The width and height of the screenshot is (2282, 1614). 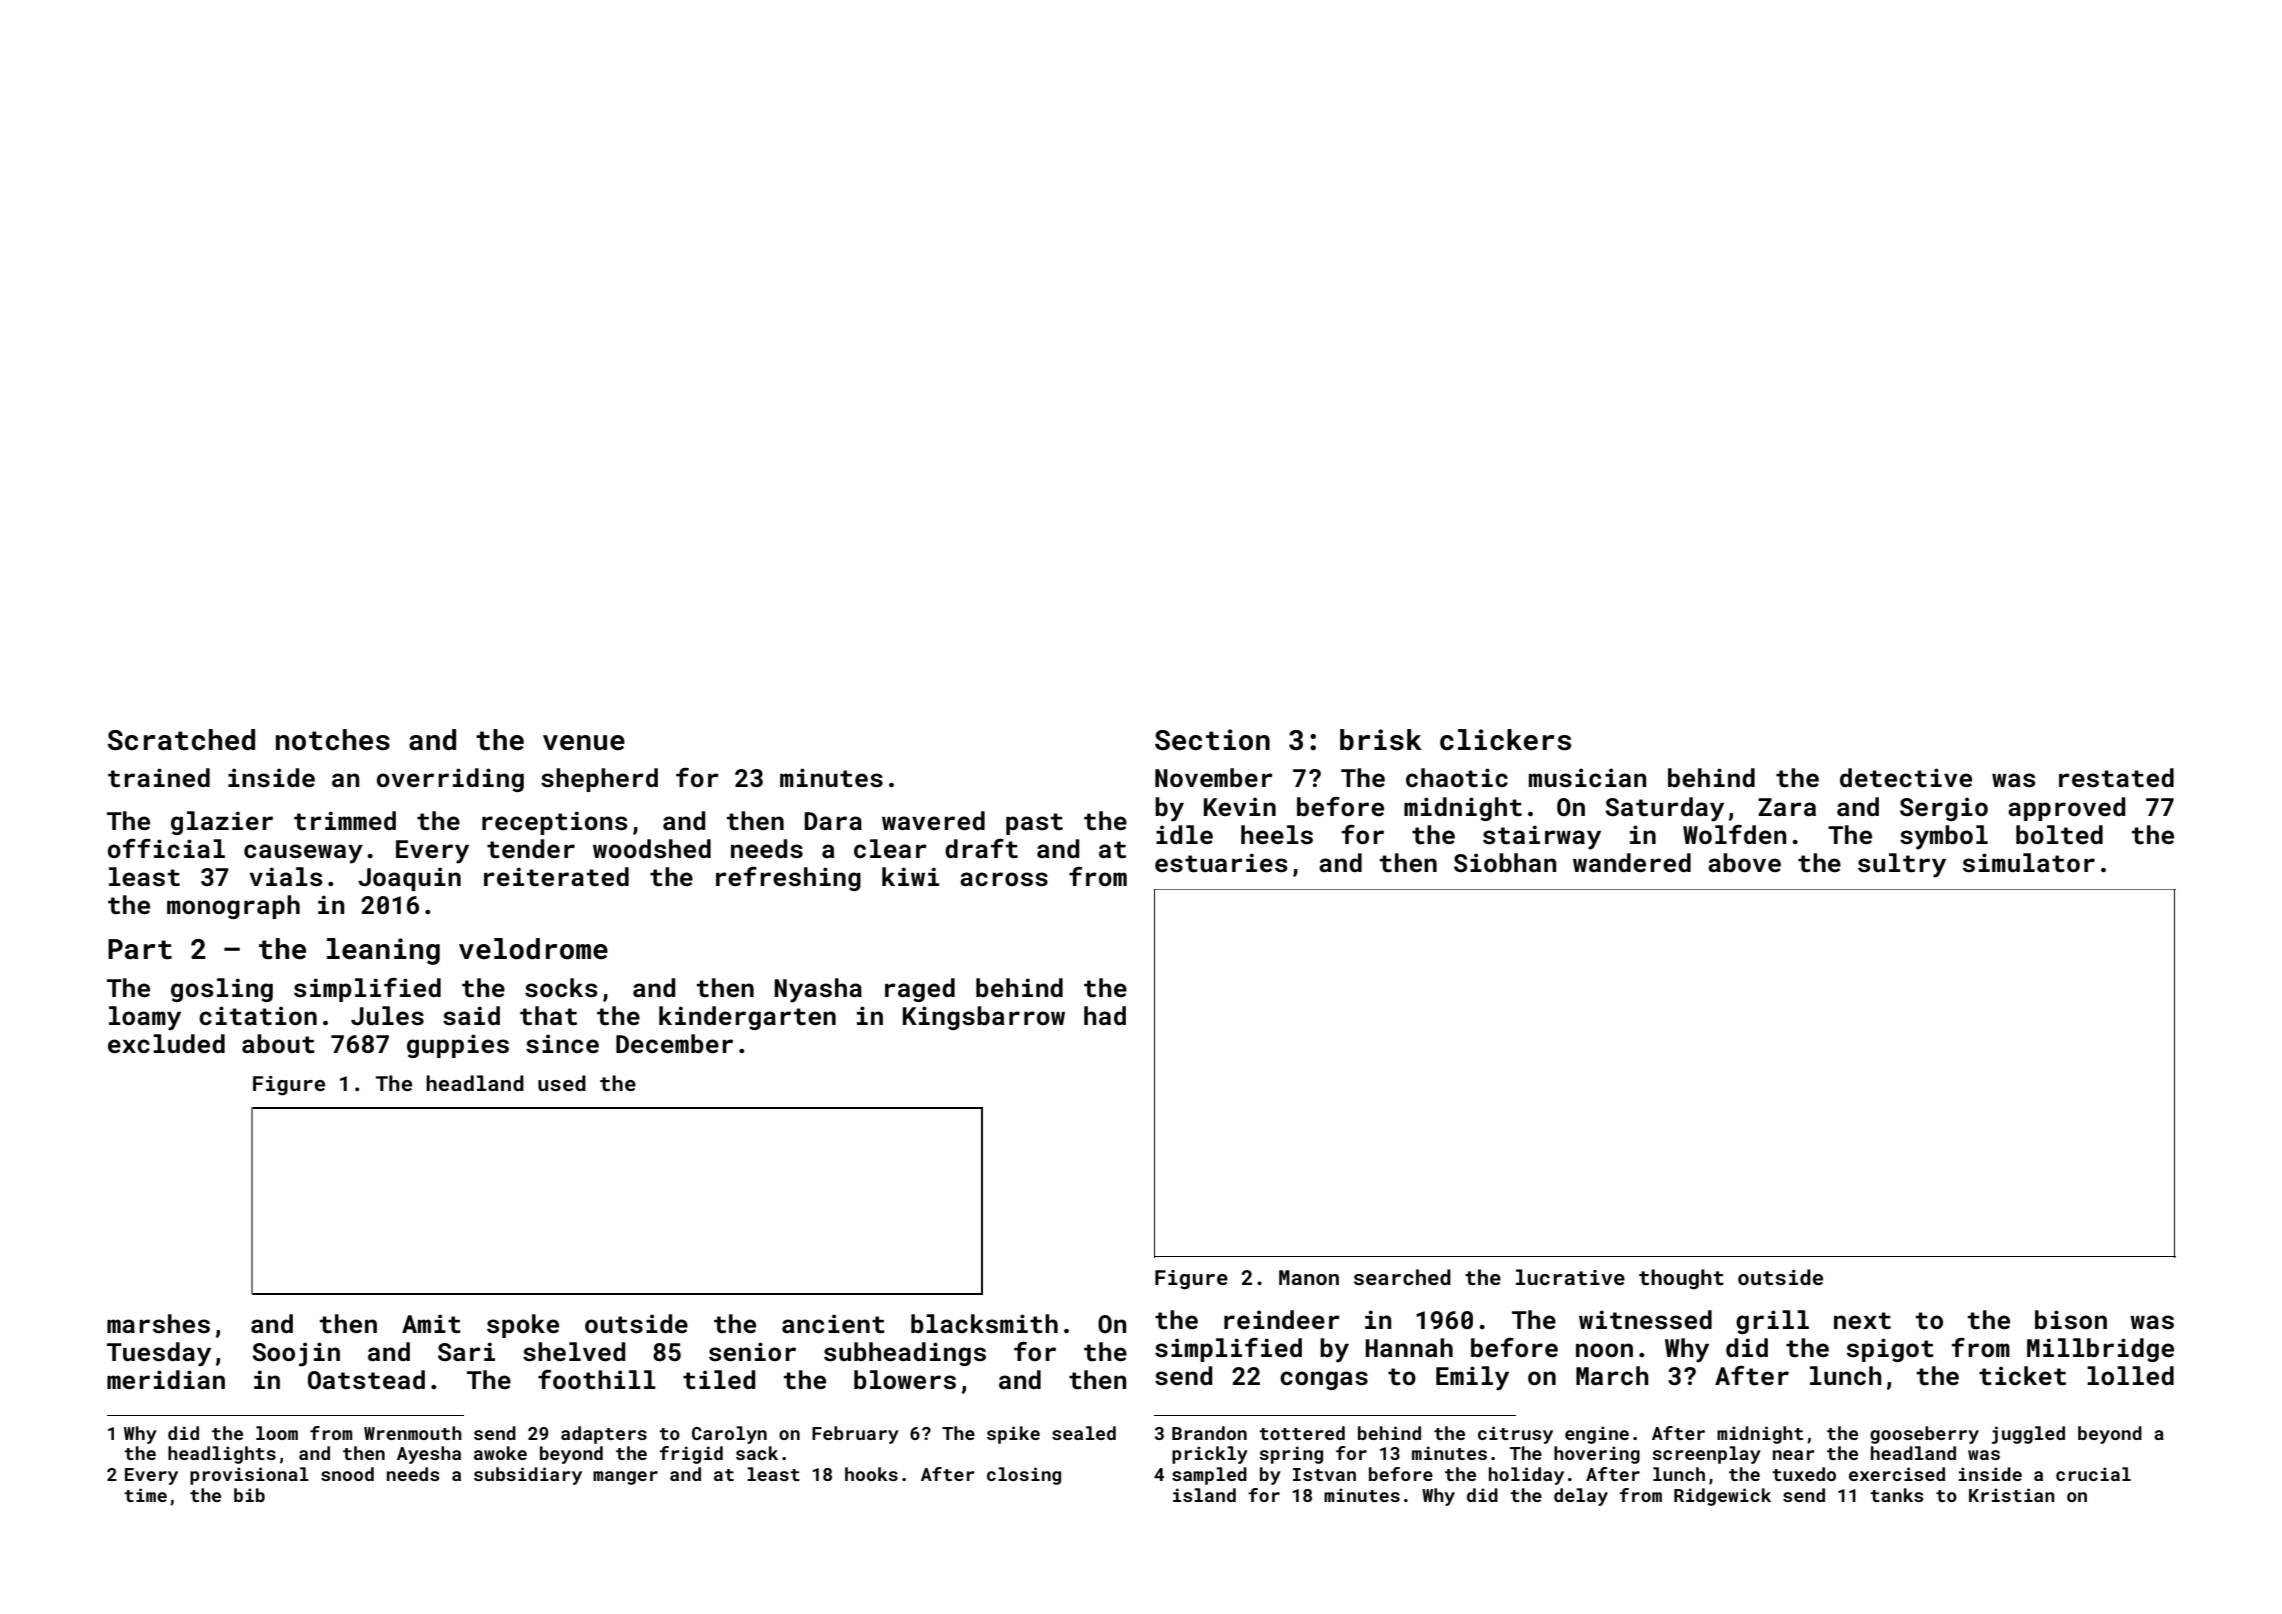 I want to click on brisk, so click(x=1381, y=740).
